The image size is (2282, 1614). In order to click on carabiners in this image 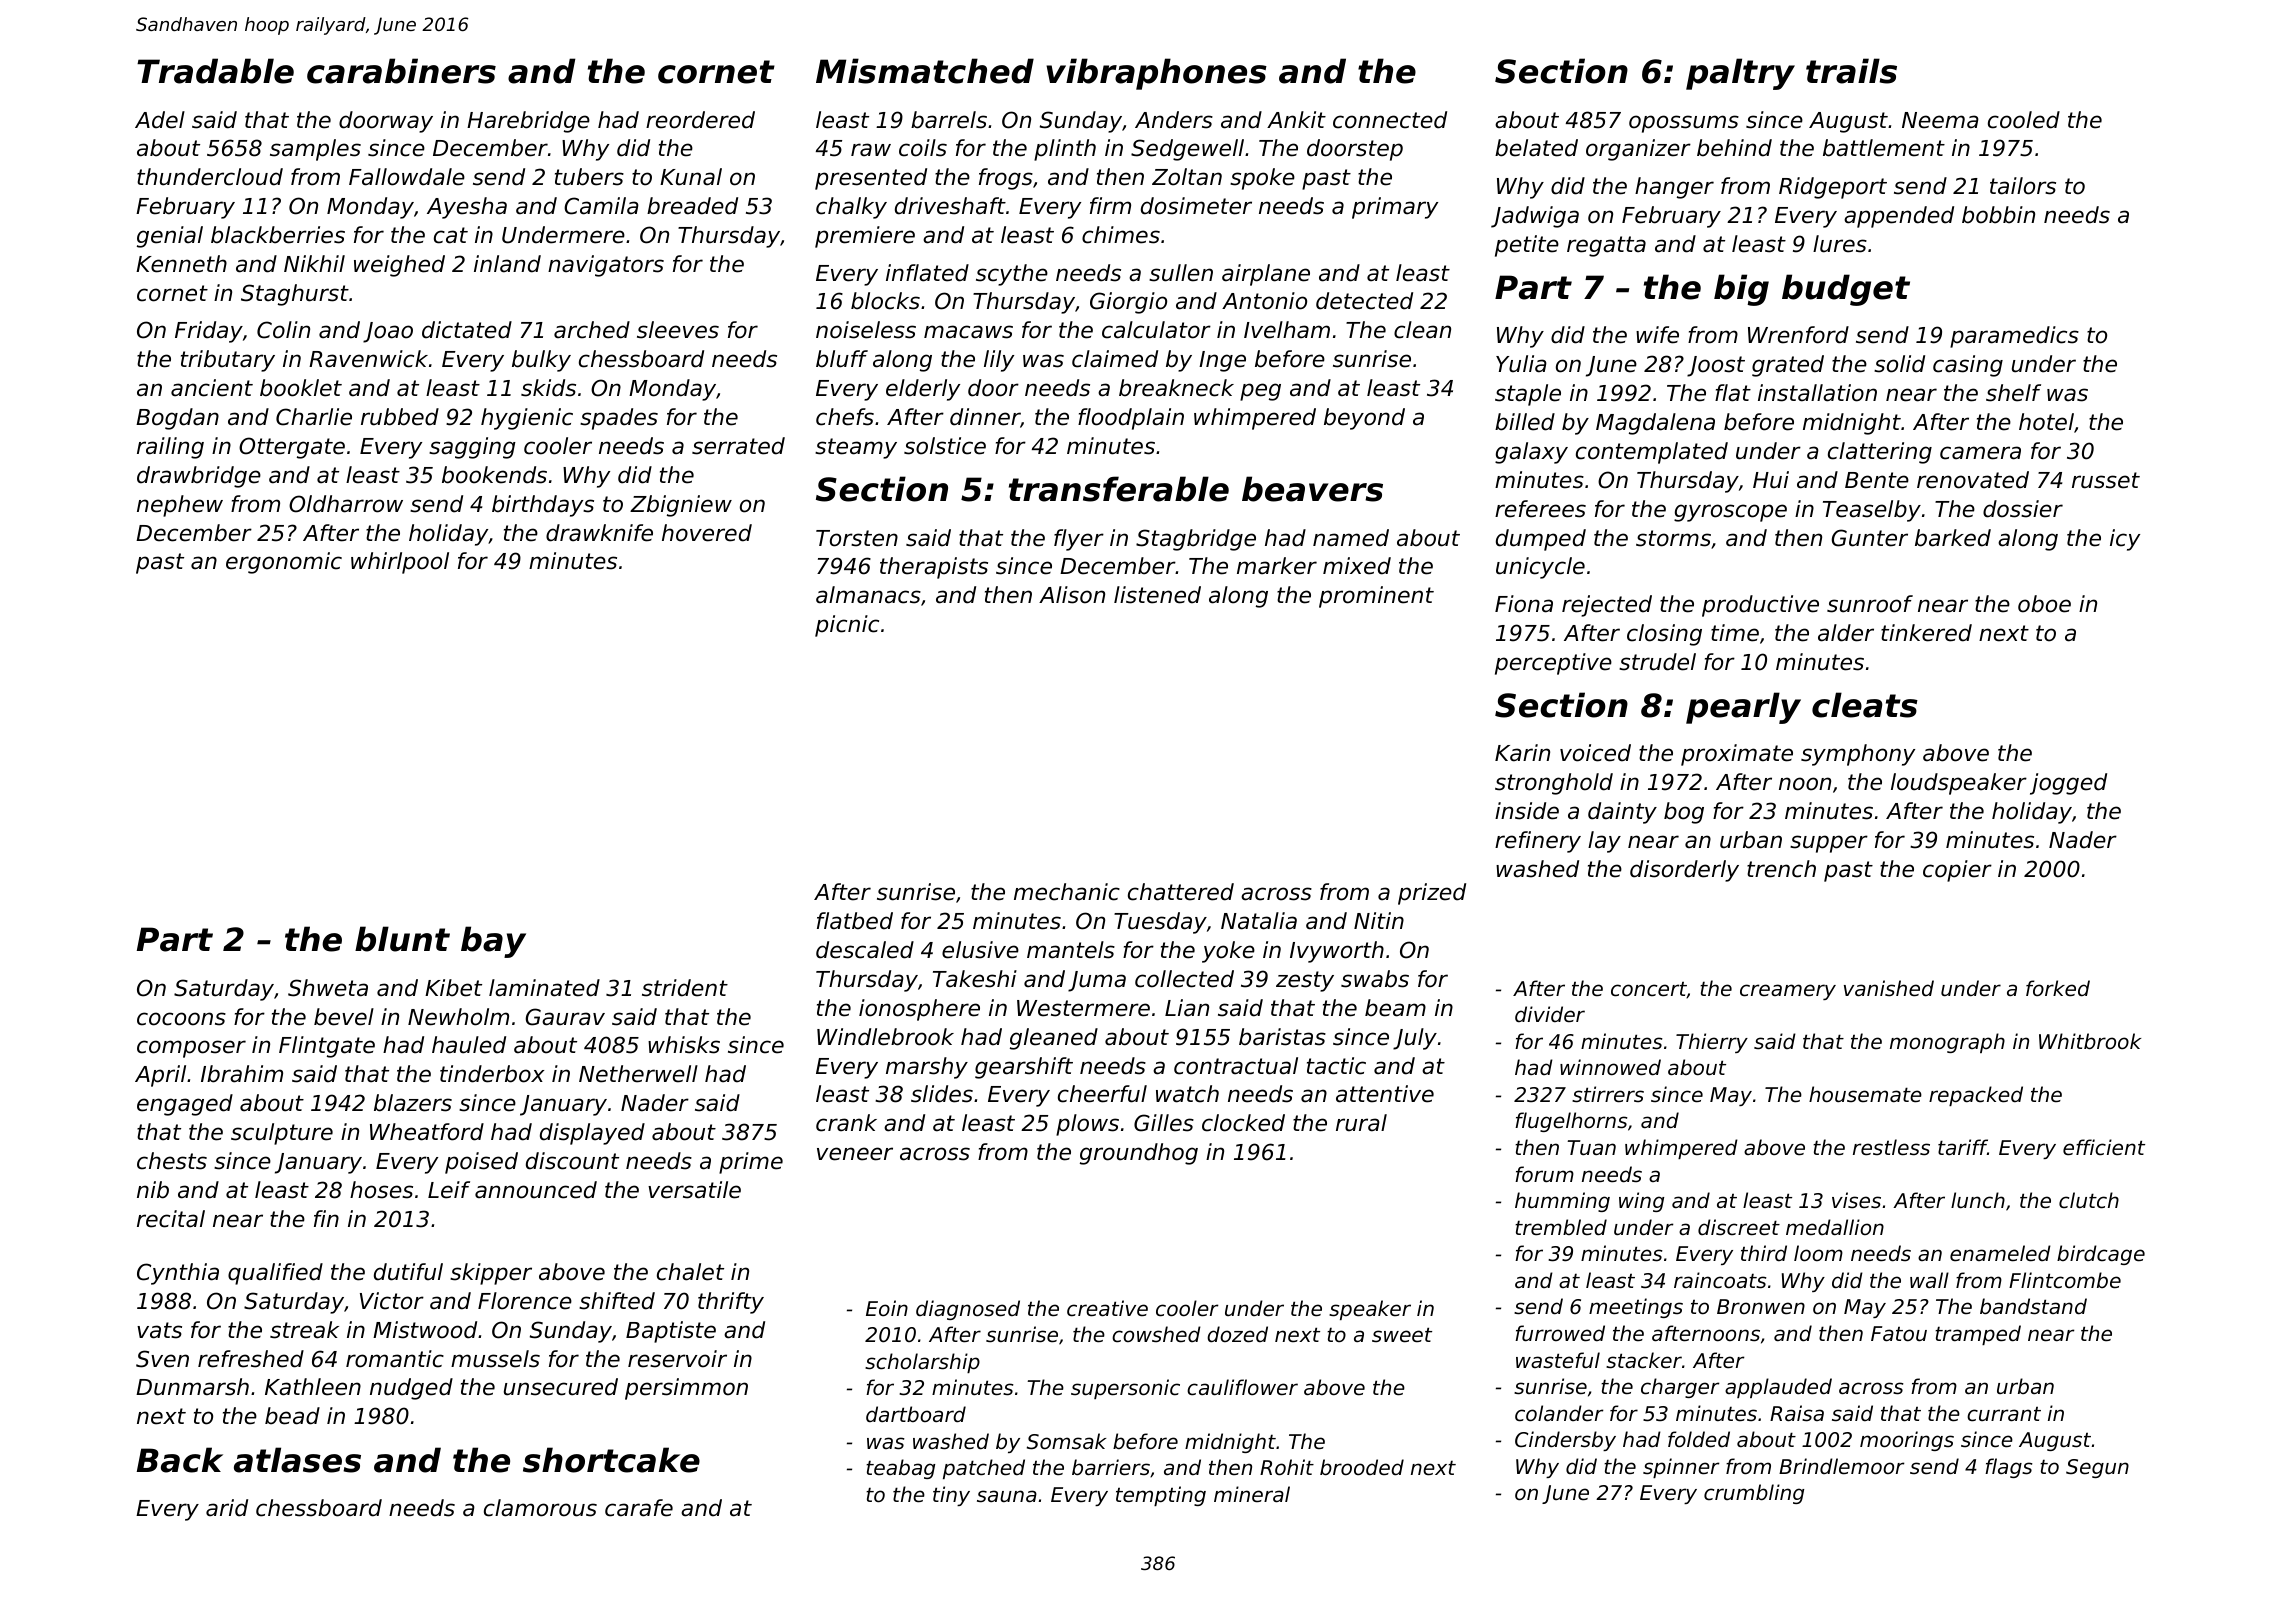, I will do `click(401, 71)`.
